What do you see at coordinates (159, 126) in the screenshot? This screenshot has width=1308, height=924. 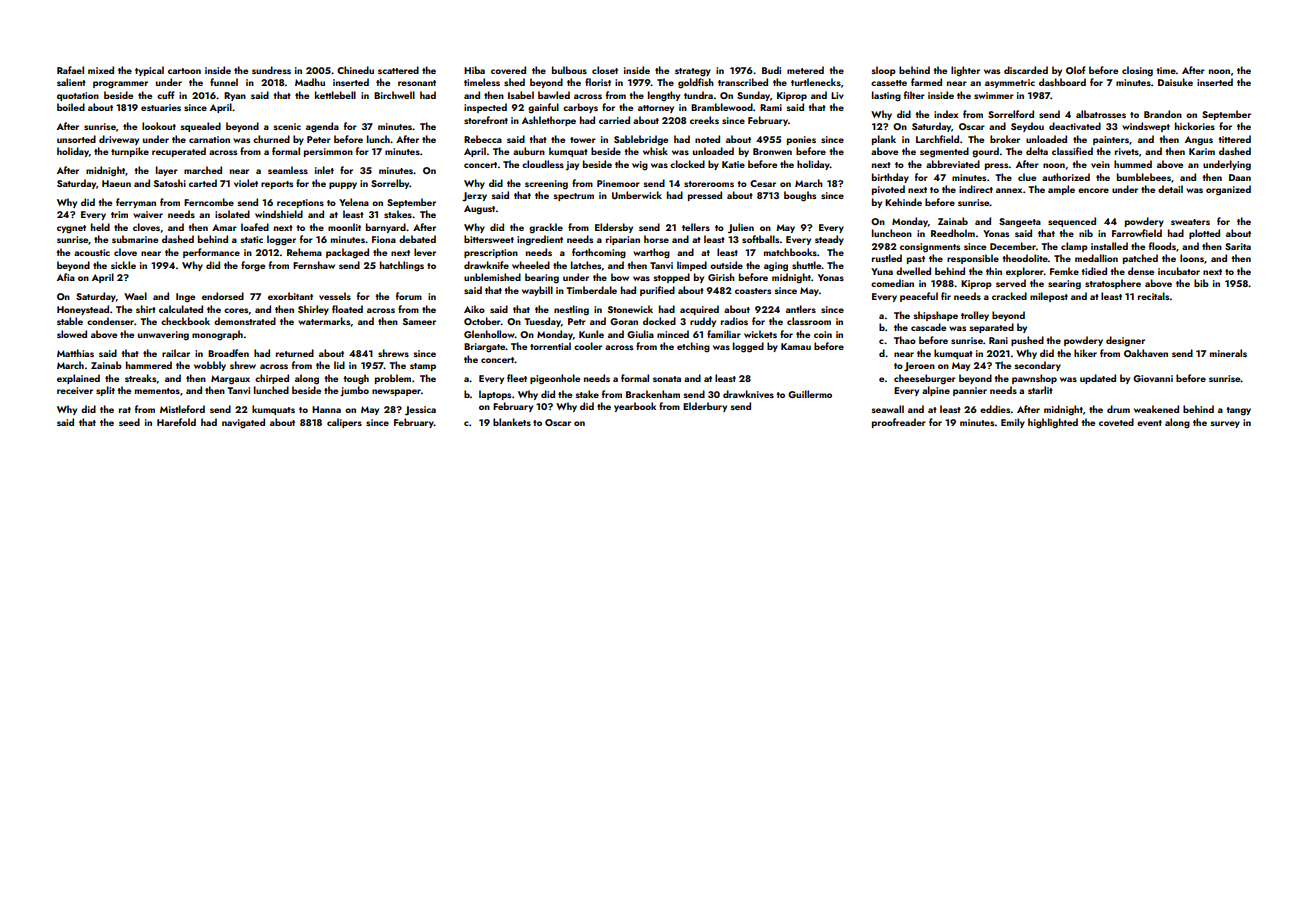 I see `lookout` at bounding box center [159, 126].
